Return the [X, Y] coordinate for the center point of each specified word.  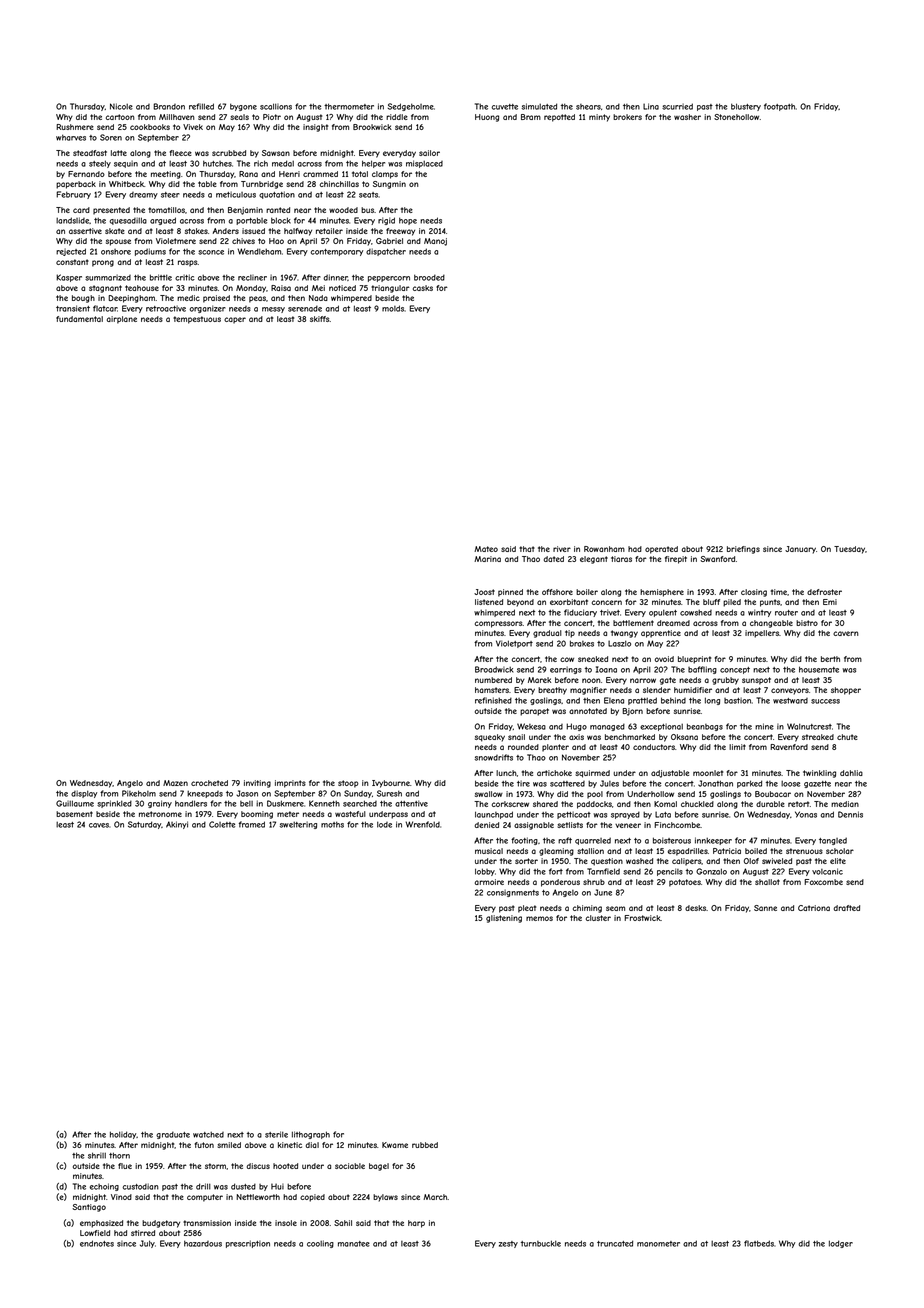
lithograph [311, 1135]
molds [393, 308]
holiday [123, 1135]
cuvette [504, 107]
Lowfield [95, 1233]
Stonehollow [736, 117]
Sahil [343, 1223]
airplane [122, 320]
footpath [779, 107]
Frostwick [642, 918]
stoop [348, 784]
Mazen [175, 783]
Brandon [169, 106]
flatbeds [759, 1243]
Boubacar [773, 794]
